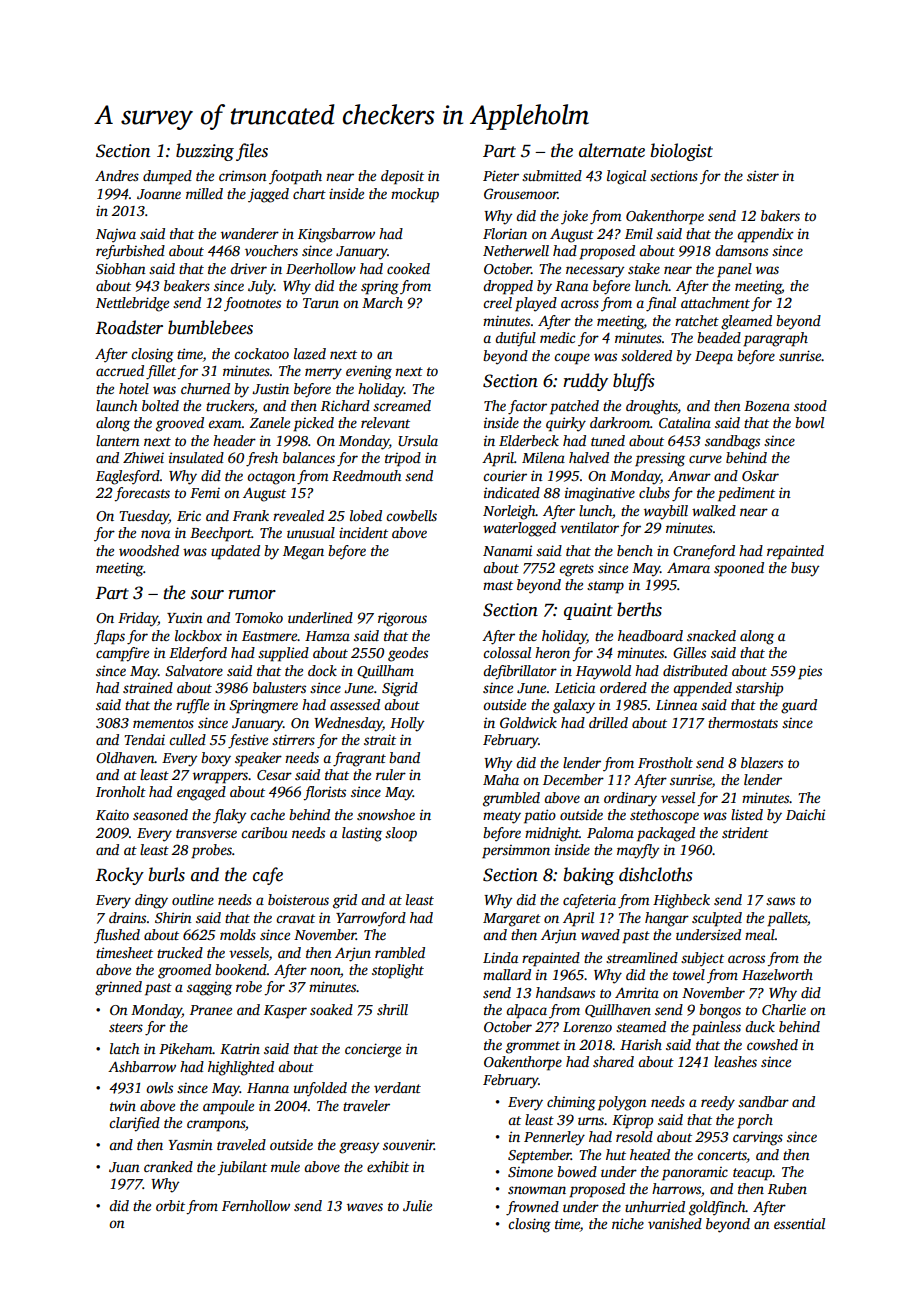 The width and height of the document is (924, 1308). I want to click on balusters, so click(279, 687).
